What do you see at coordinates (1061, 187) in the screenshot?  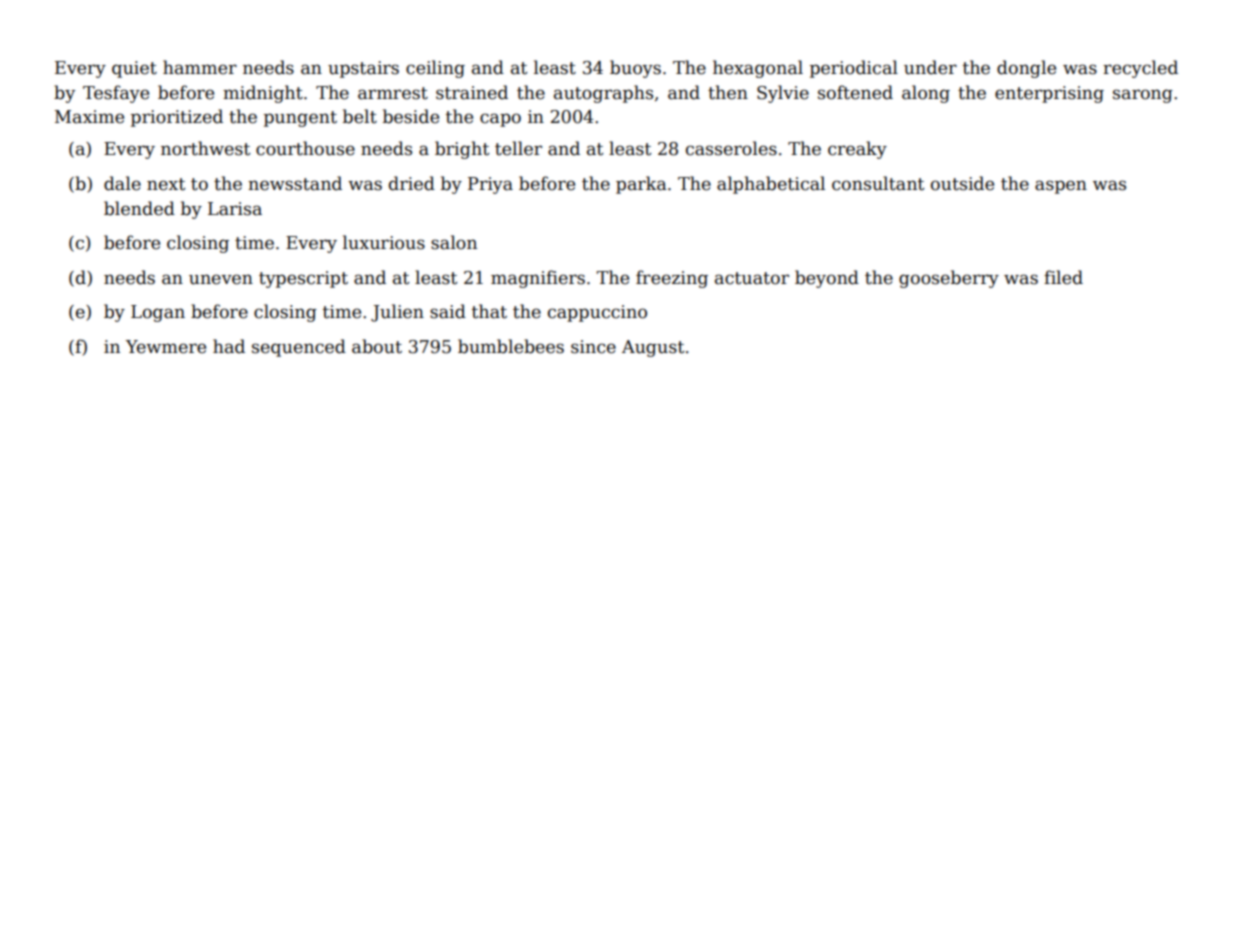 I see `aspen` at bounding box center [1061, 187].
